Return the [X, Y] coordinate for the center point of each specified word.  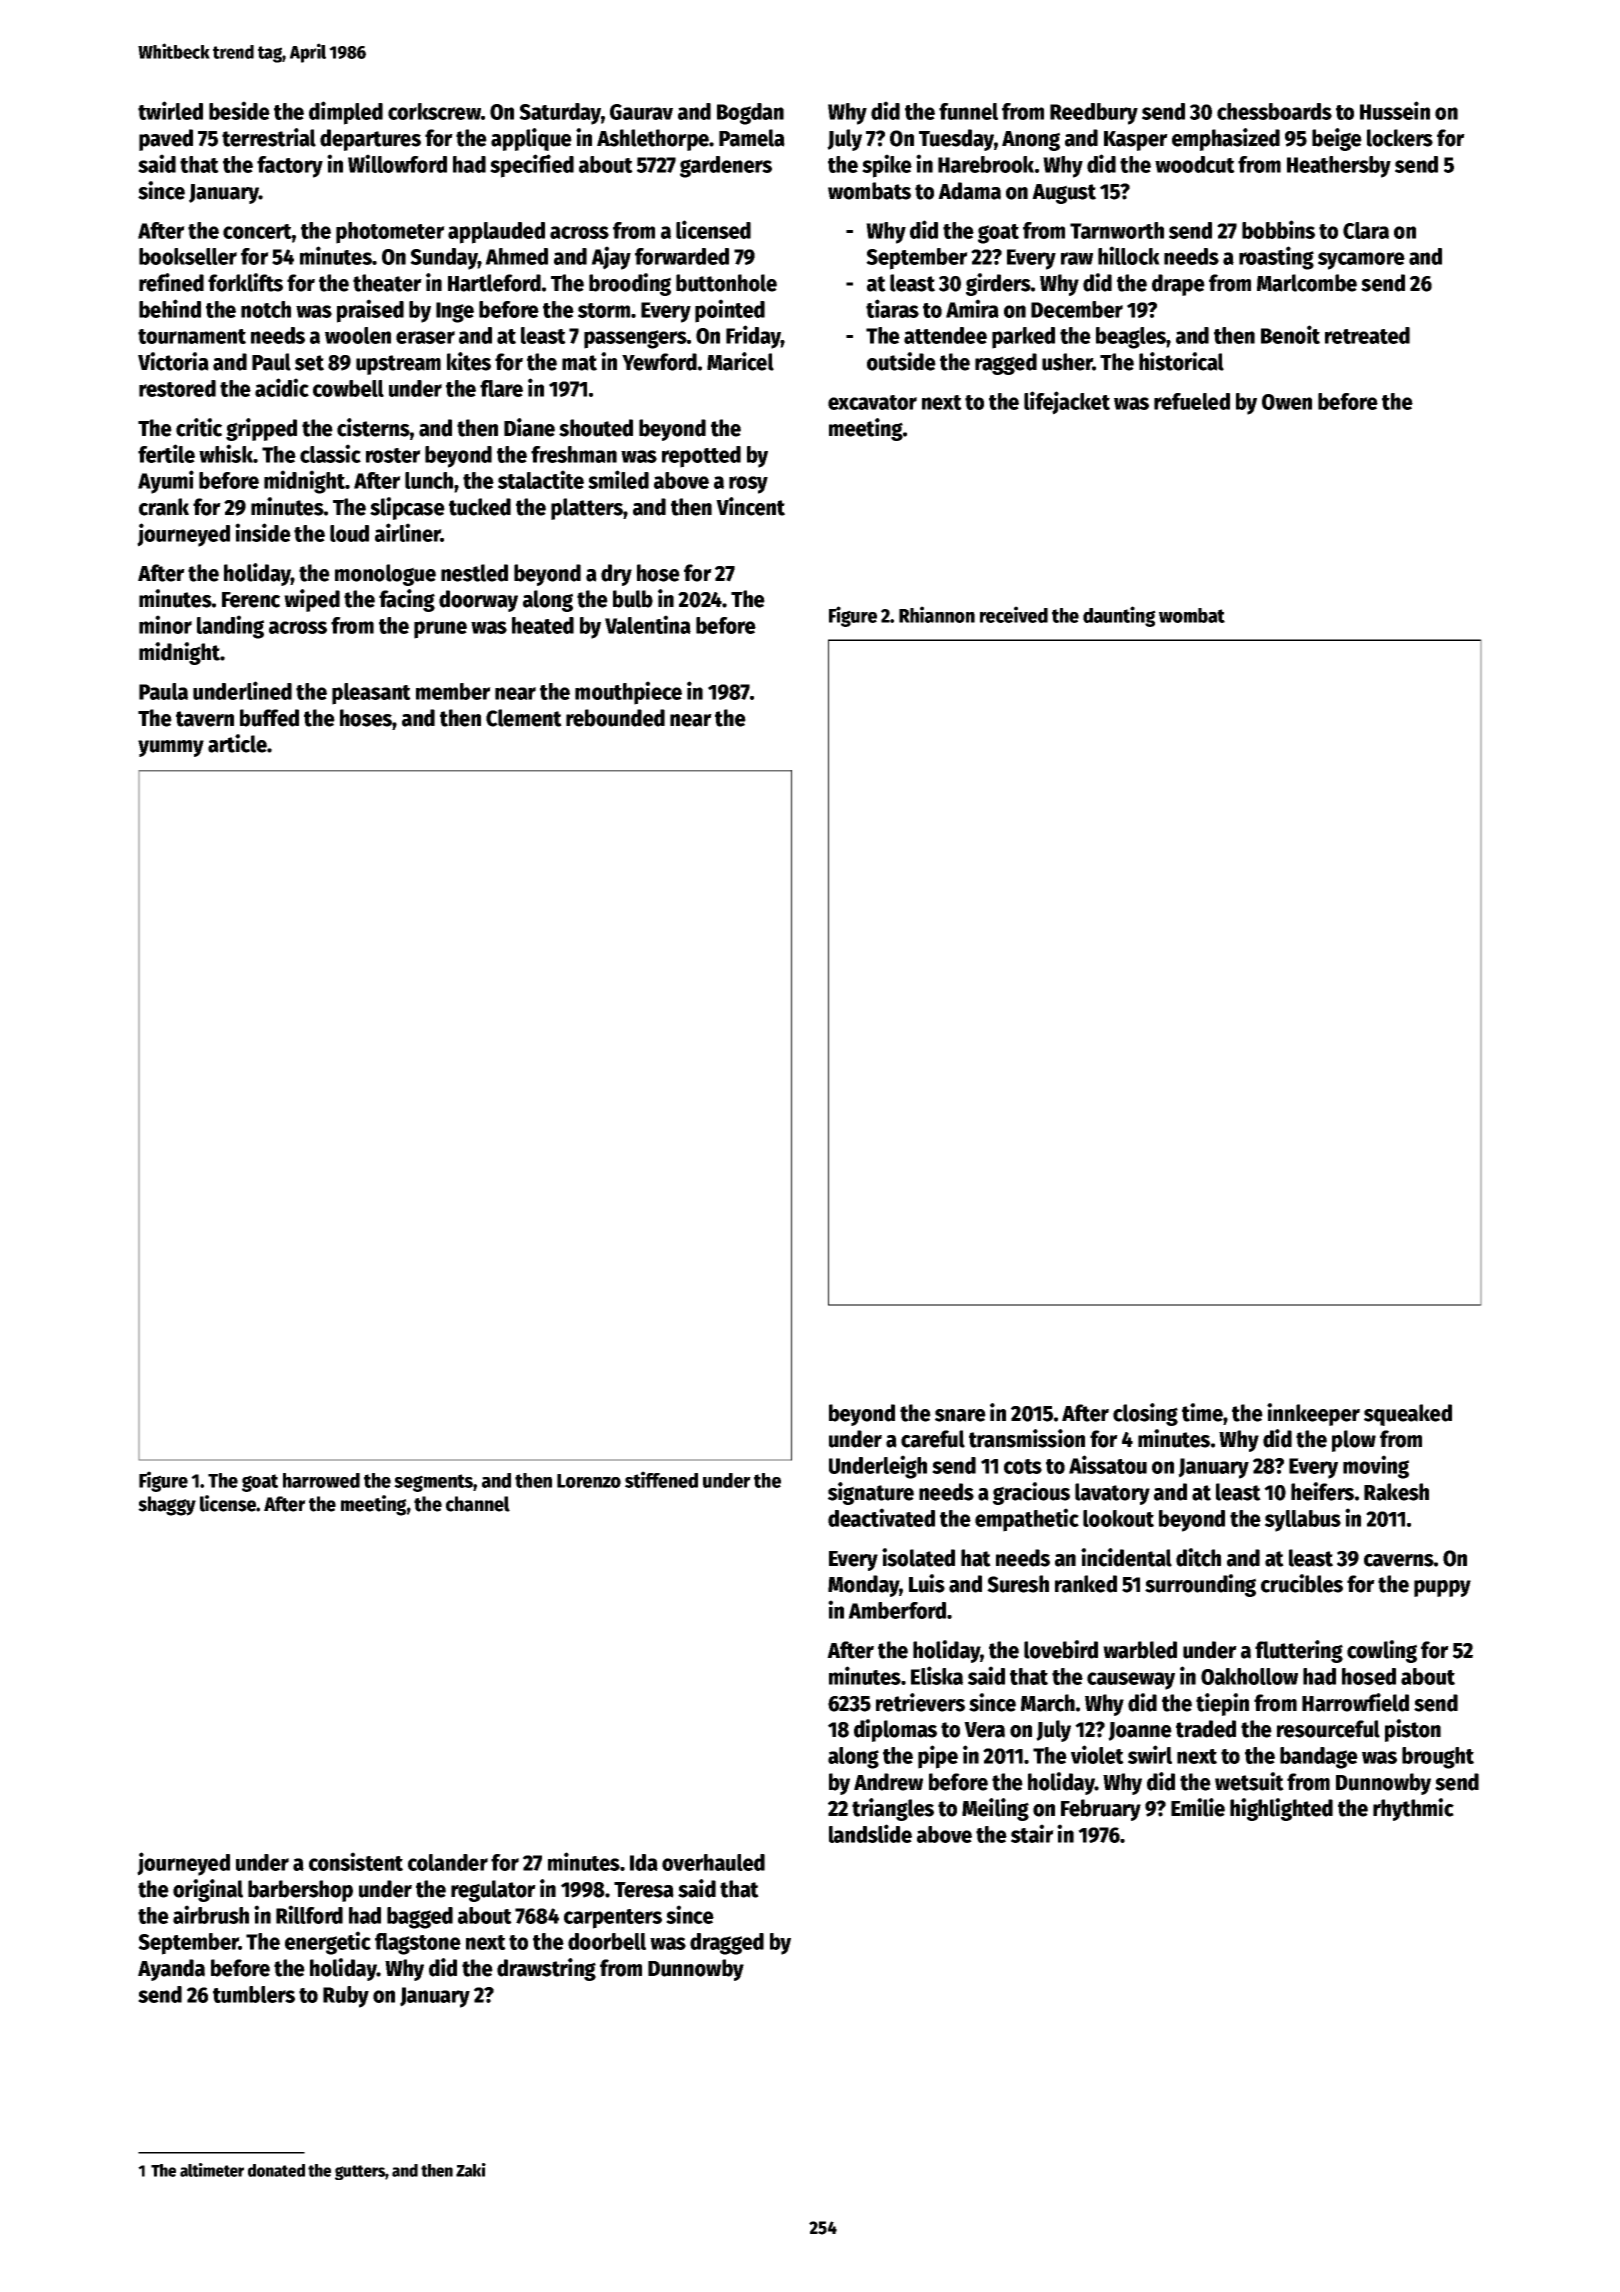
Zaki [471, 2170]
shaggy [167, 1506]
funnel [968, 111]
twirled [170, 110]
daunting [1119, 616]
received [1014, 614]
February [1101, 1810]
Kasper [1136, 141]
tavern [205, 719]
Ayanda [171, 1970]
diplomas [895, 1730]
